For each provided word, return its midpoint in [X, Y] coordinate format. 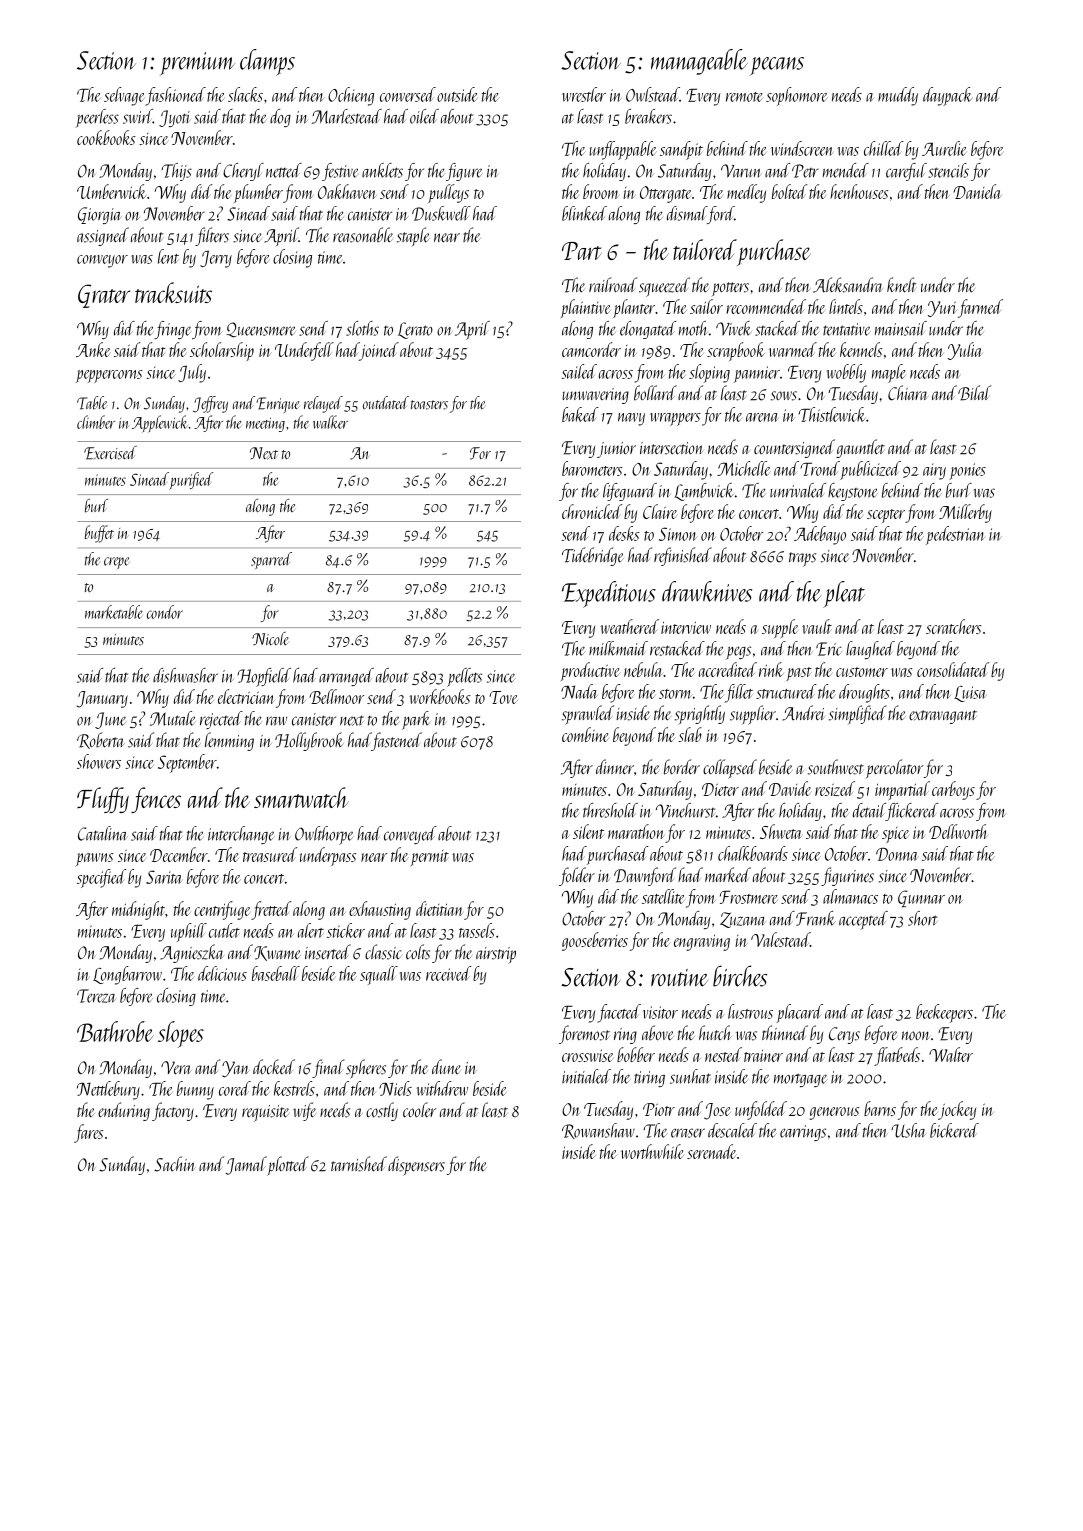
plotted [288, 1166]
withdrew [442, 1088]
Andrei [803, 713]
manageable [699, 62]
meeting [265, 424]
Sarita [164, 877]
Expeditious [609, 594]
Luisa [970, 694]
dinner [615, 767]
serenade [711, 1151]
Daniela [977, 191]
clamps [267, 62]
